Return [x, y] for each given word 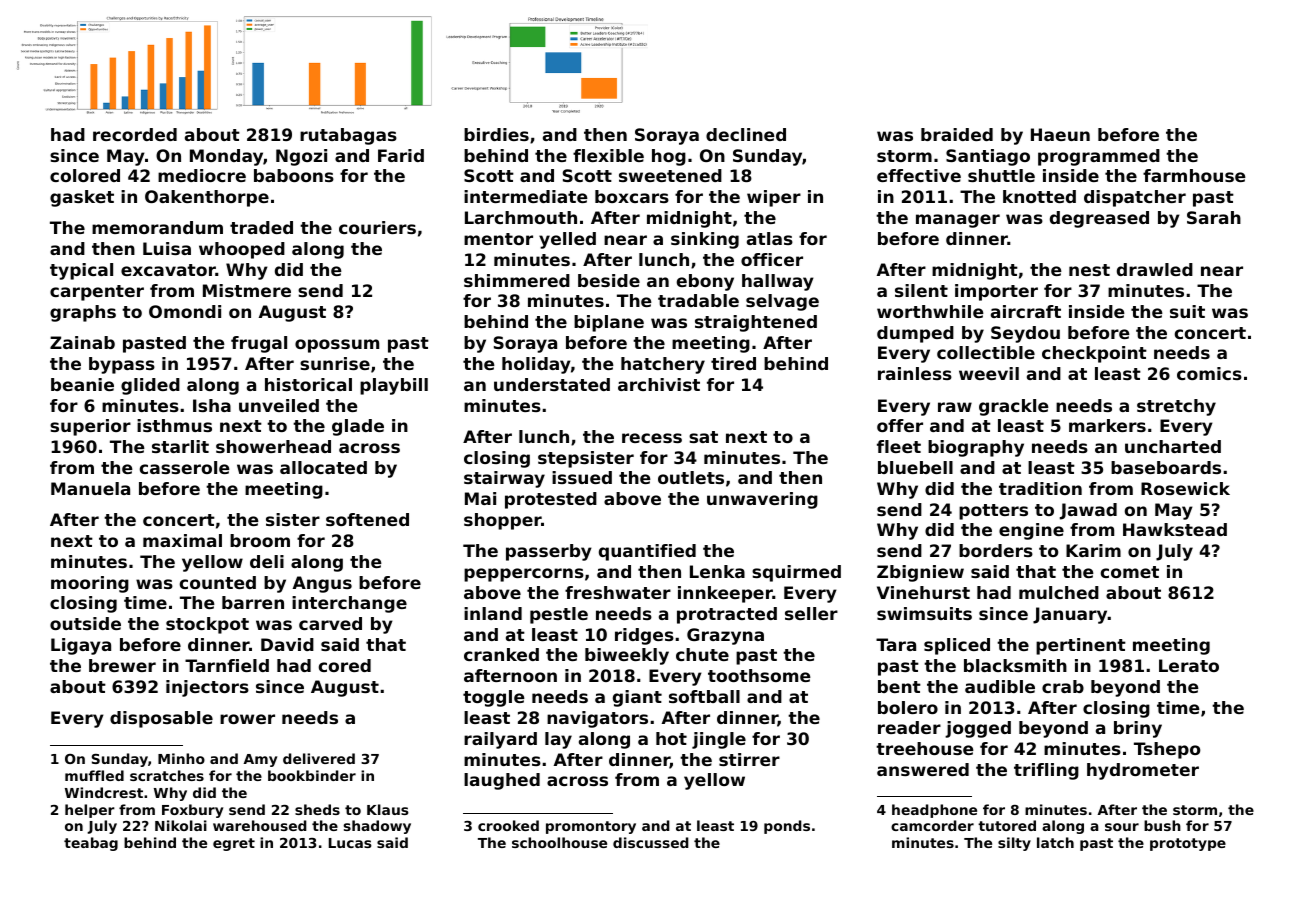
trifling [1046, 771]
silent [921, 290]
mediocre [202, 175]
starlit [180, 446]
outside [85, 623]
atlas [770, 238]
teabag [91, 844]
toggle [494, 698]
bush [1162, 825]
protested [551, 500]
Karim [1093, 550]
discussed [651, 842]
